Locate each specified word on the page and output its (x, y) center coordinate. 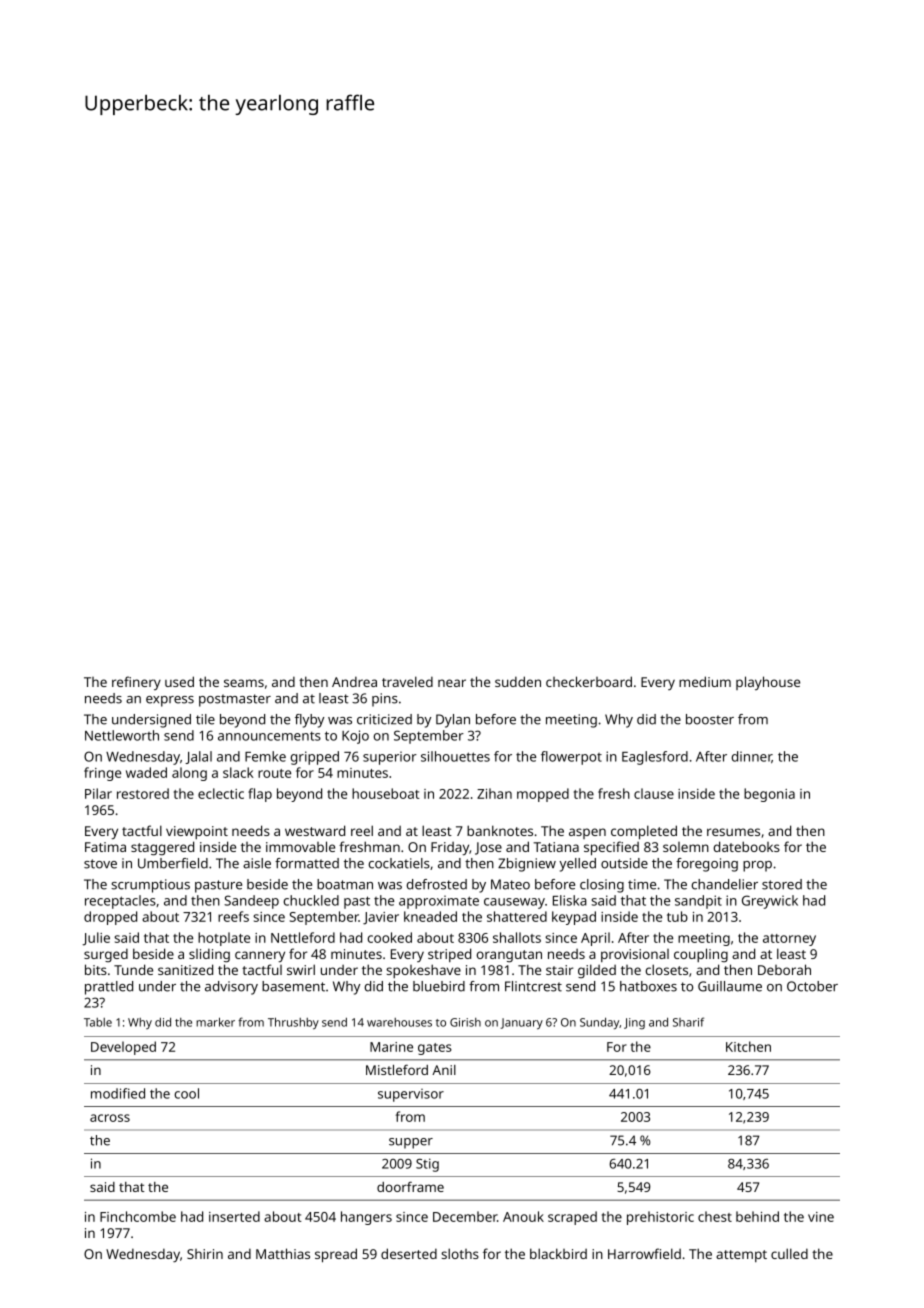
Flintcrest (533, 986)
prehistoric (660, 1218)
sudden (518, 681)
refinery (136, 683)
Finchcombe (138, 1216)
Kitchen (748, 1046)
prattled (109, 988)
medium (705, 681)
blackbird (558, 1253)
